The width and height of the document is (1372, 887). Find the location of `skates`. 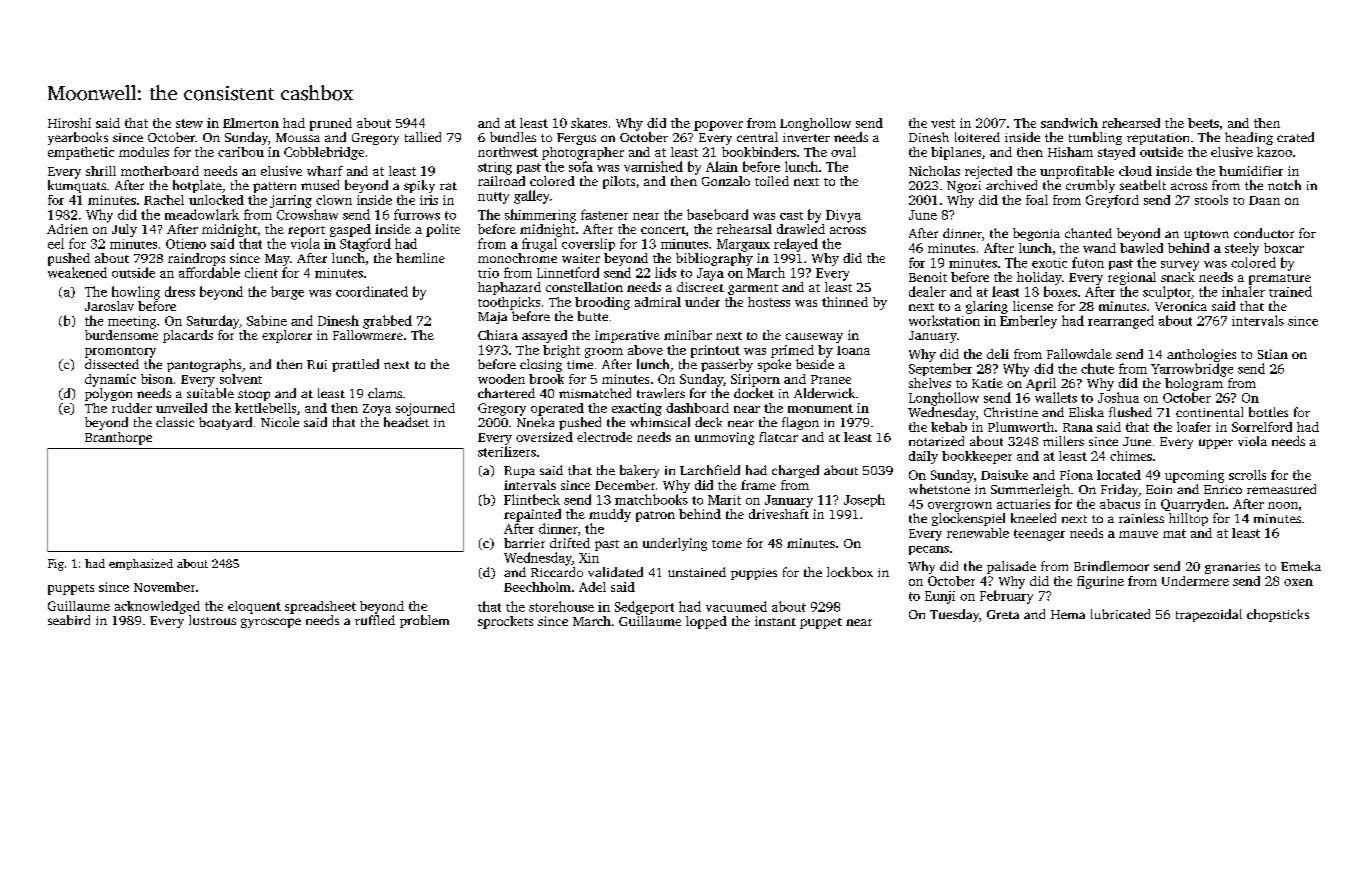

skates is located at coordinates (589, 123).
